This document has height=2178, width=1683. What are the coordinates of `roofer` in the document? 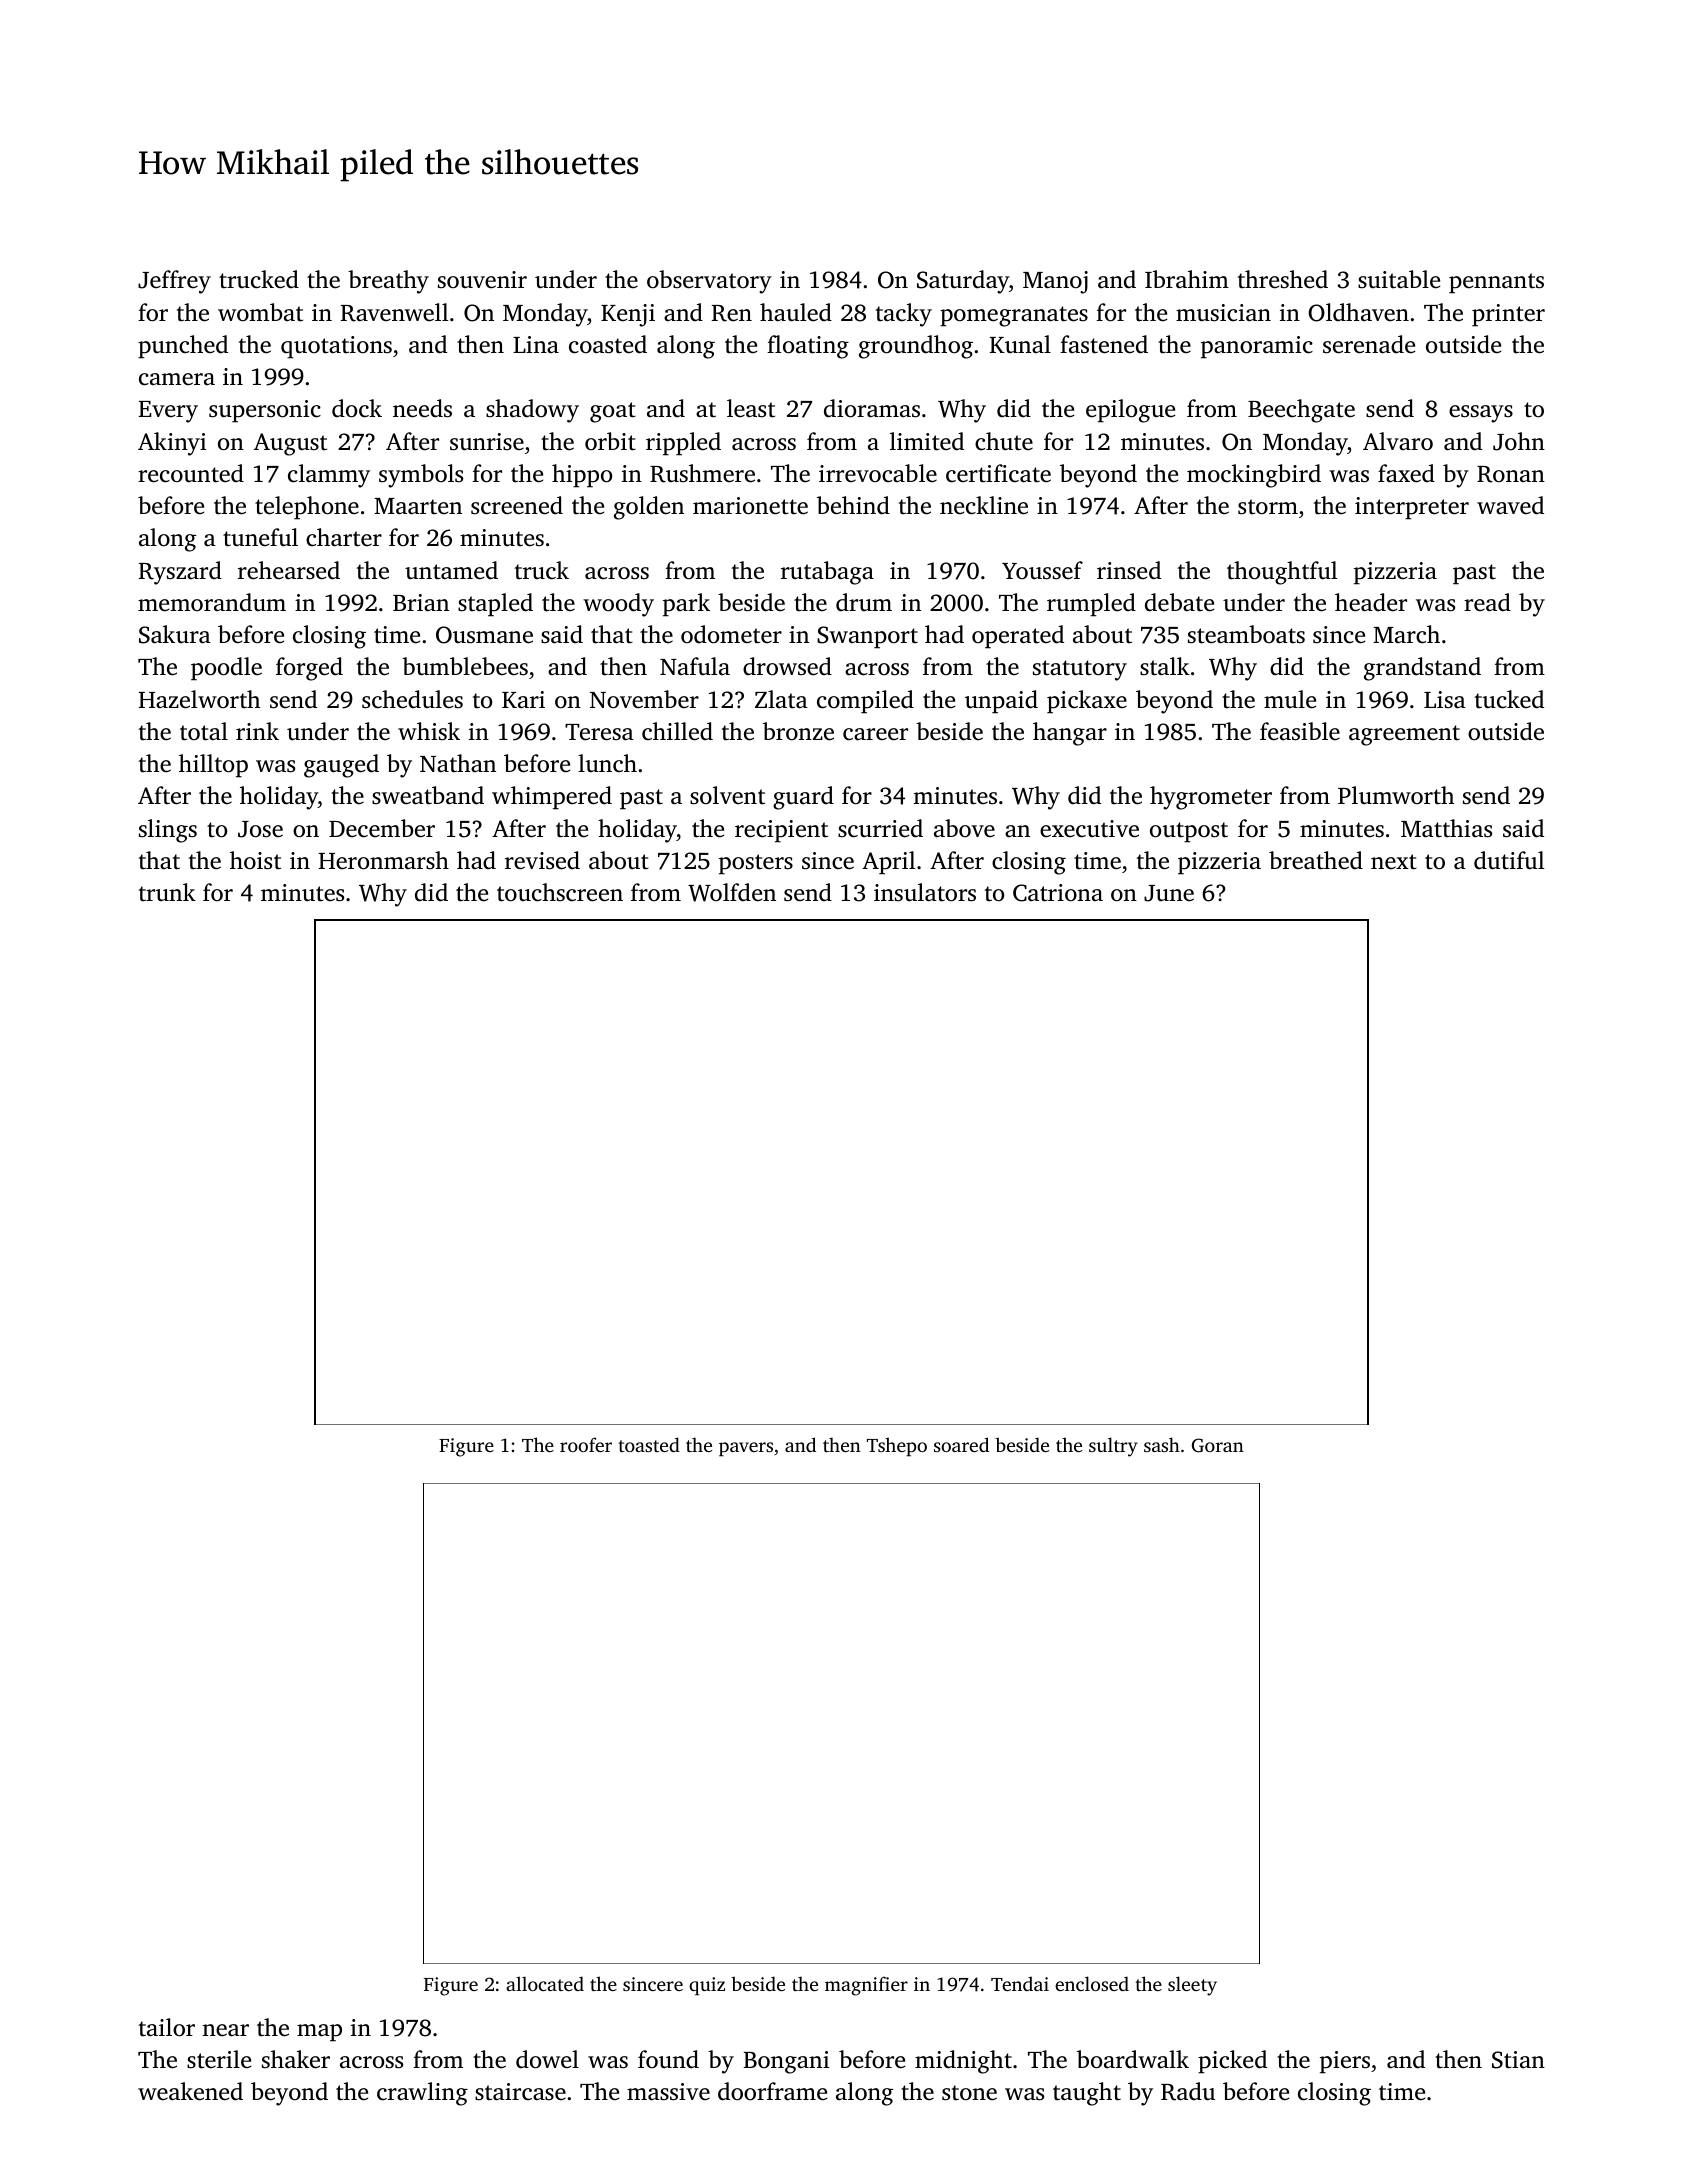 It's located at (586, 1444).
